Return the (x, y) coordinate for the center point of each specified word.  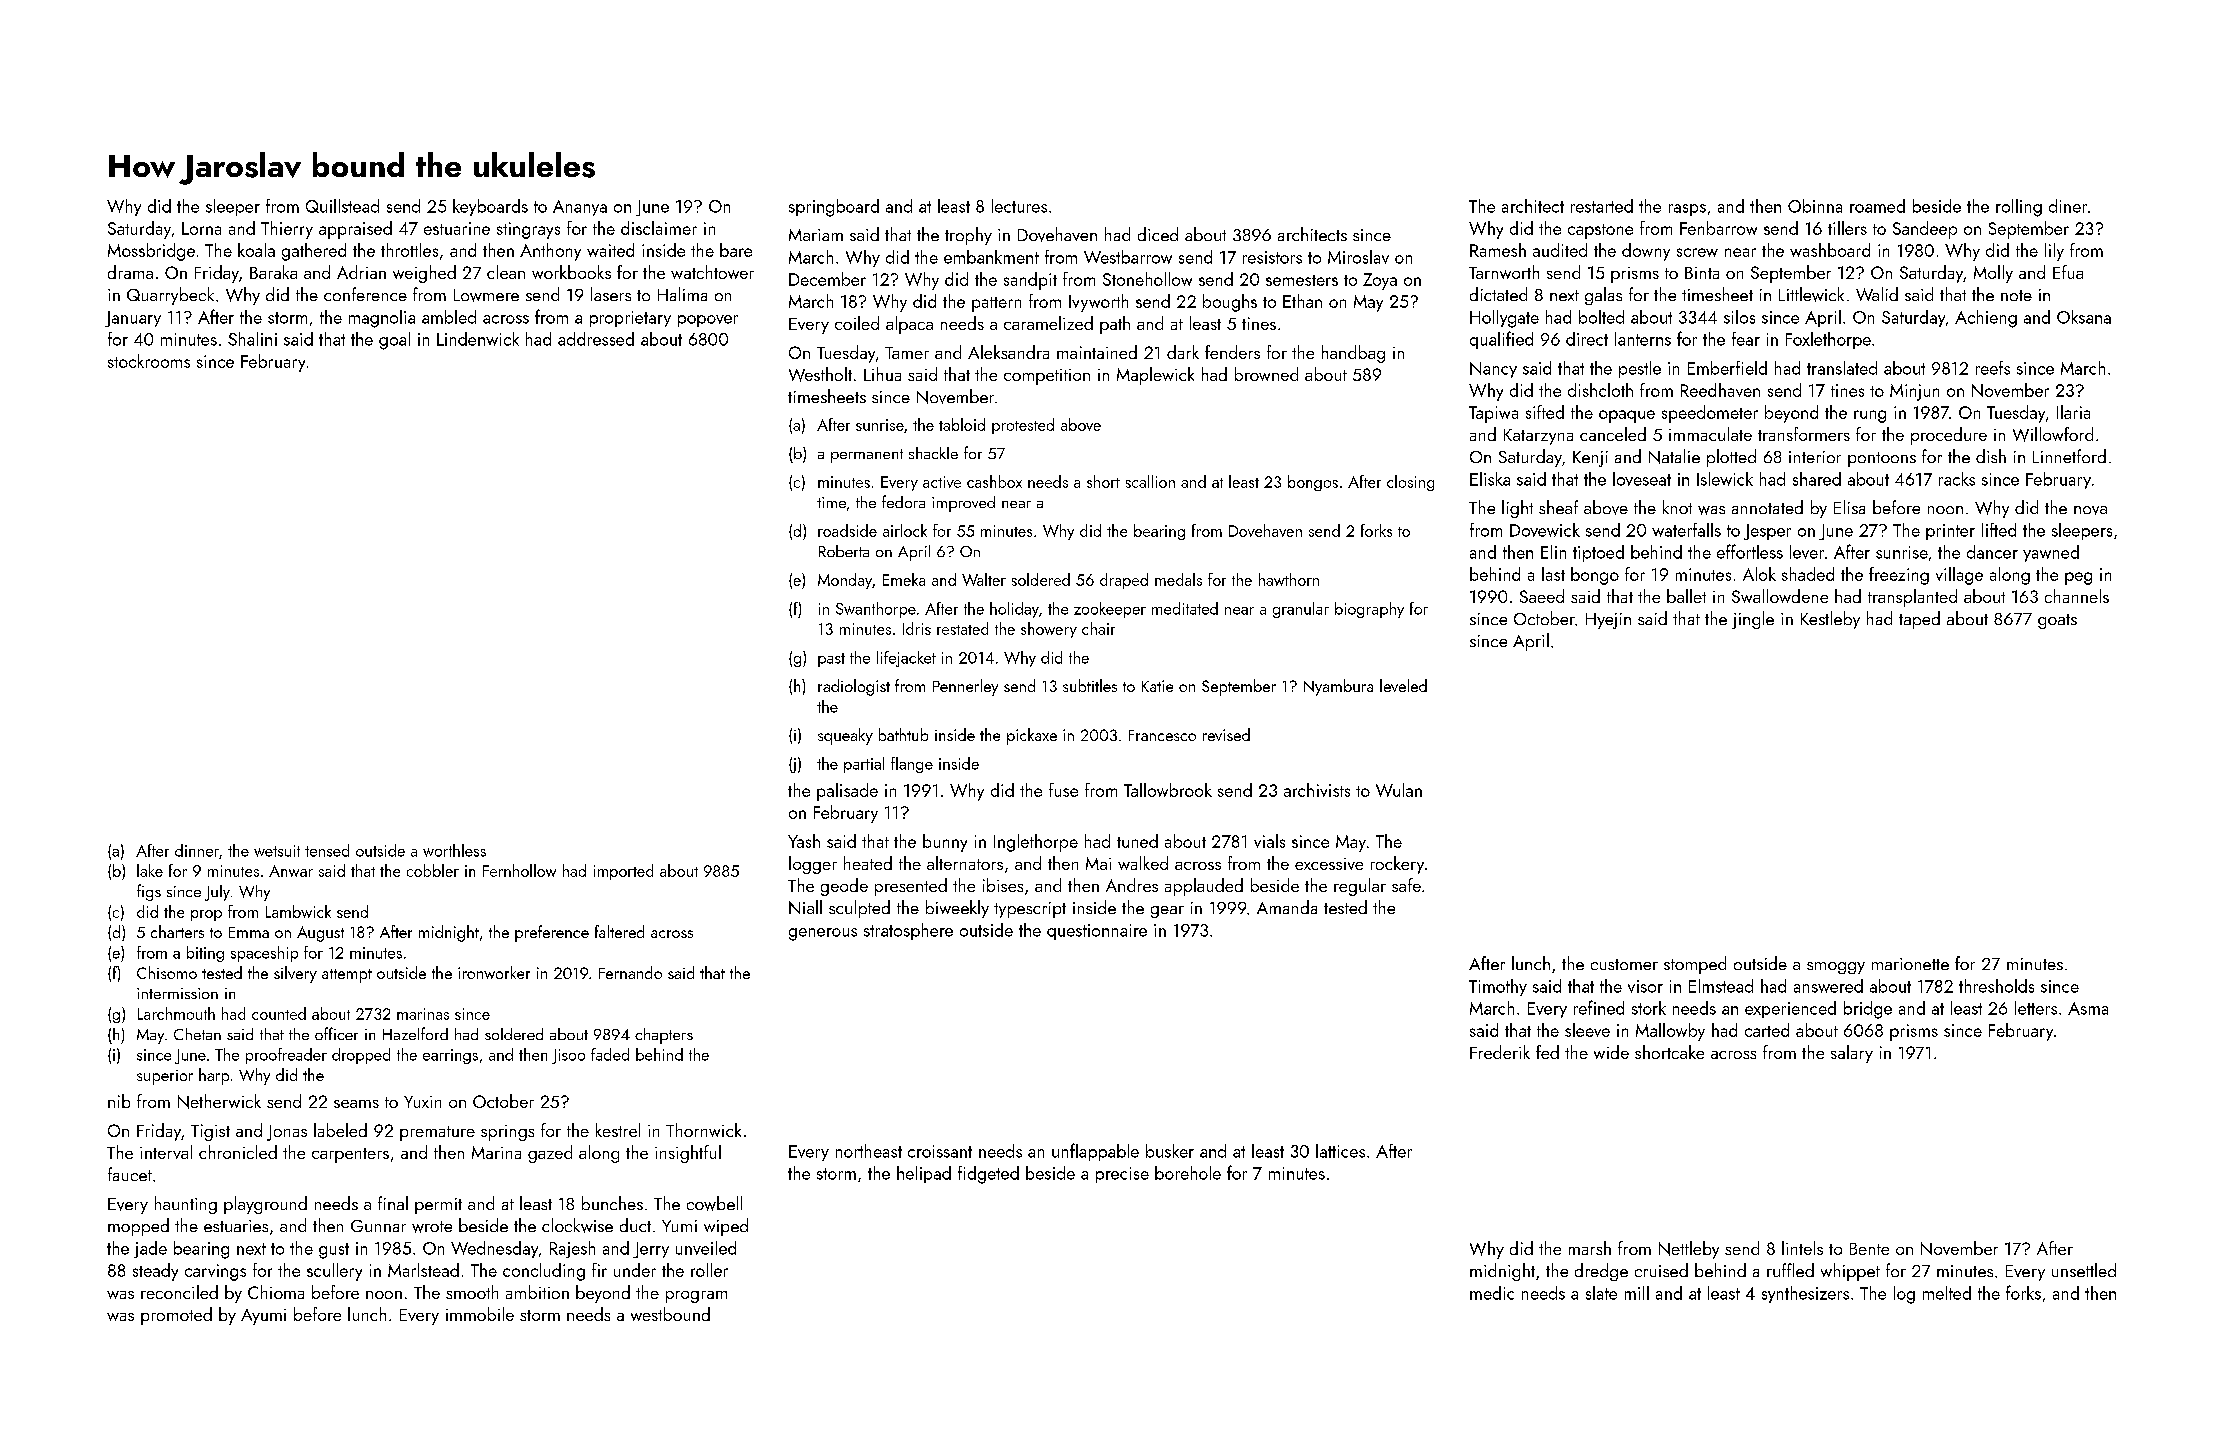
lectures (1019, 206)
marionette (1910, 964)
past (831, 660)
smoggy (1836, 968)
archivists (1317, 790)
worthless (454, 850)
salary (1852, 1054)
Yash (804, 841)
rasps (1687, 210)
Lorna (201, 228)
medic (1492, 1293)
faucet (130, 1174)
